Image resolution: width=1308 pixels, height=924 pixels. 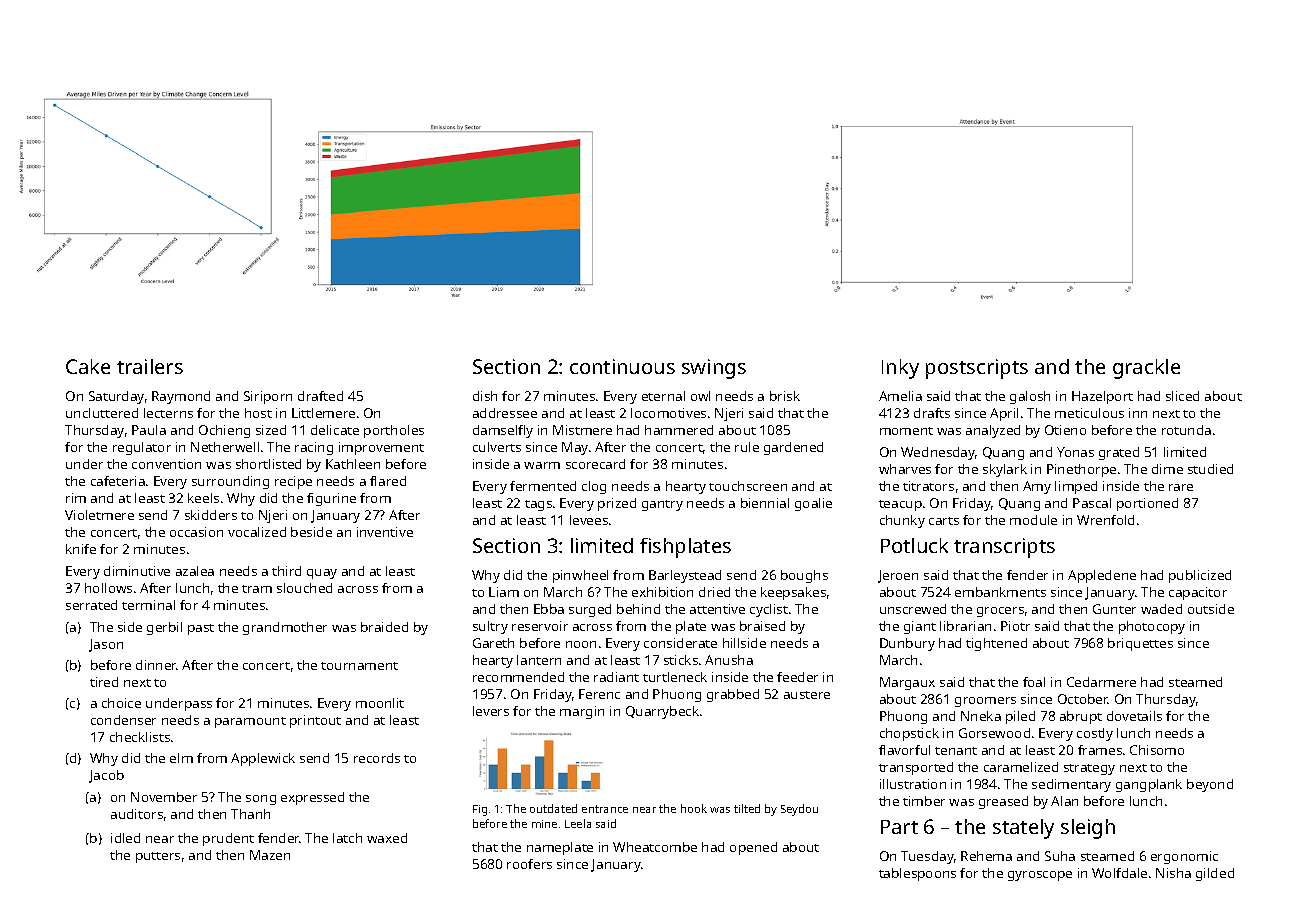 What do you see at coordinates (748, 486) in the screenshot?
I see `touchscreen` at bounding box center [748, 486].
